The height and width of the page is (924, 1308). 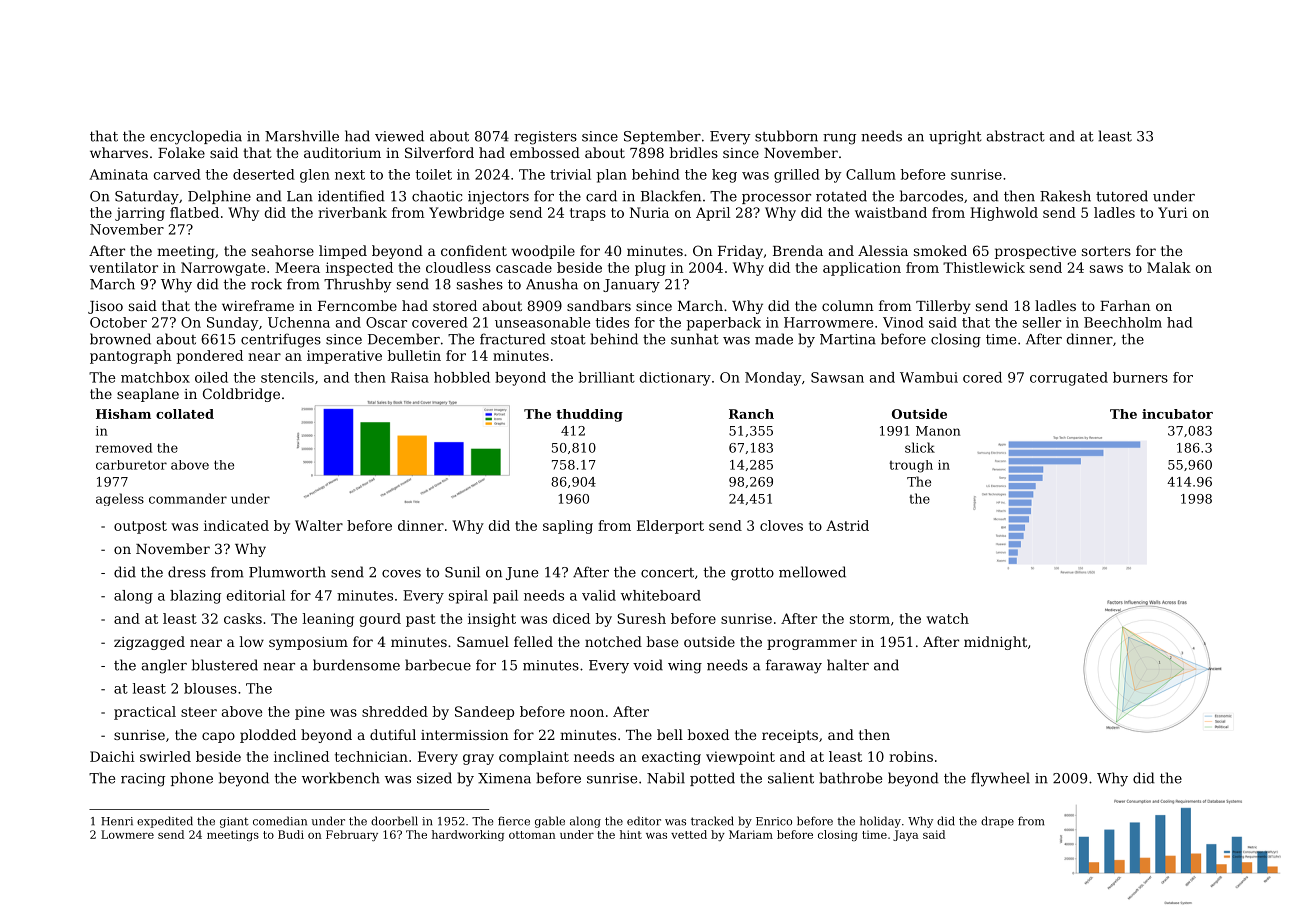 I want to click on injectors, so click(x=498, y=198).
